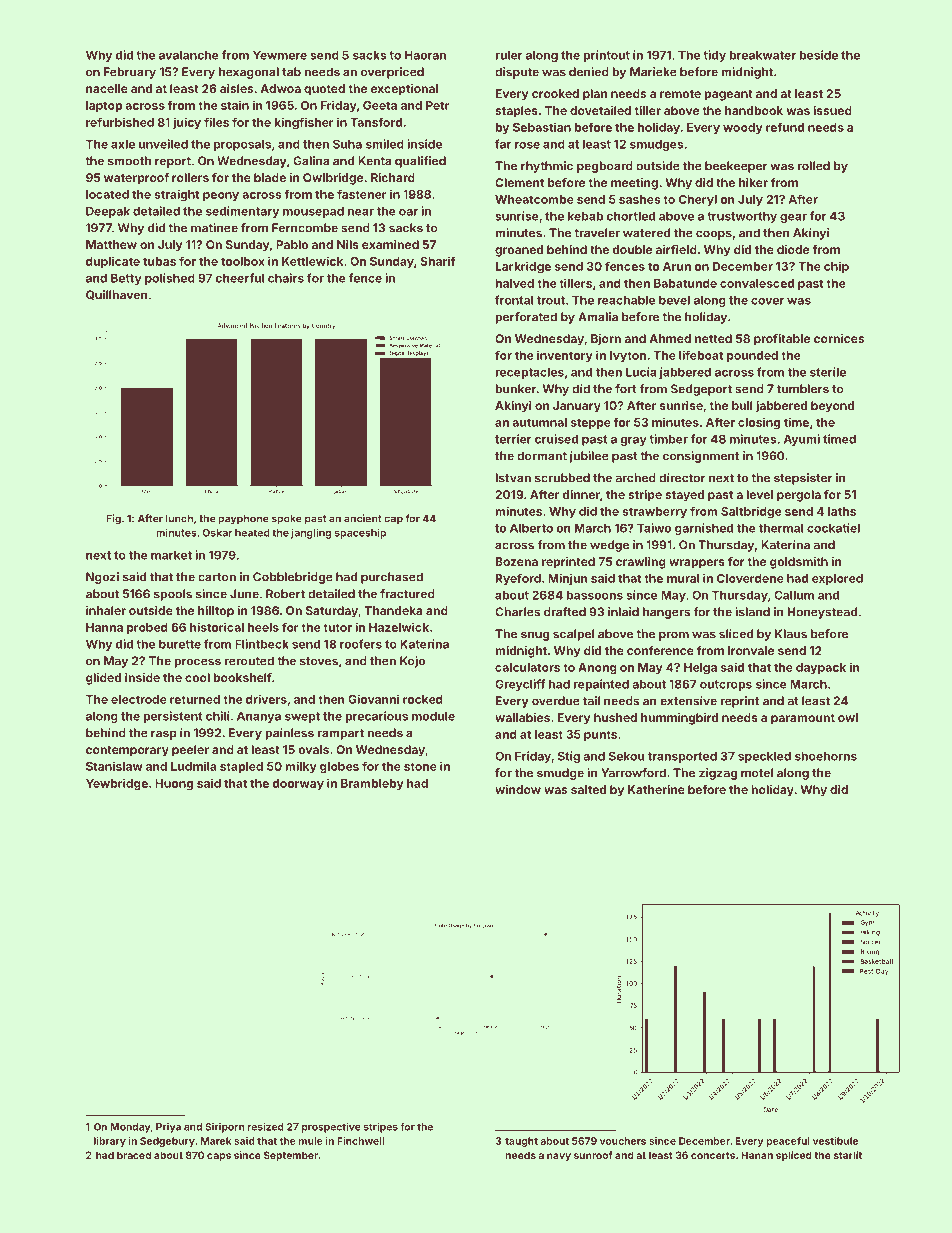 The image size is (952, 1233). I want to click on Siriporn, so click(224, 1128).
